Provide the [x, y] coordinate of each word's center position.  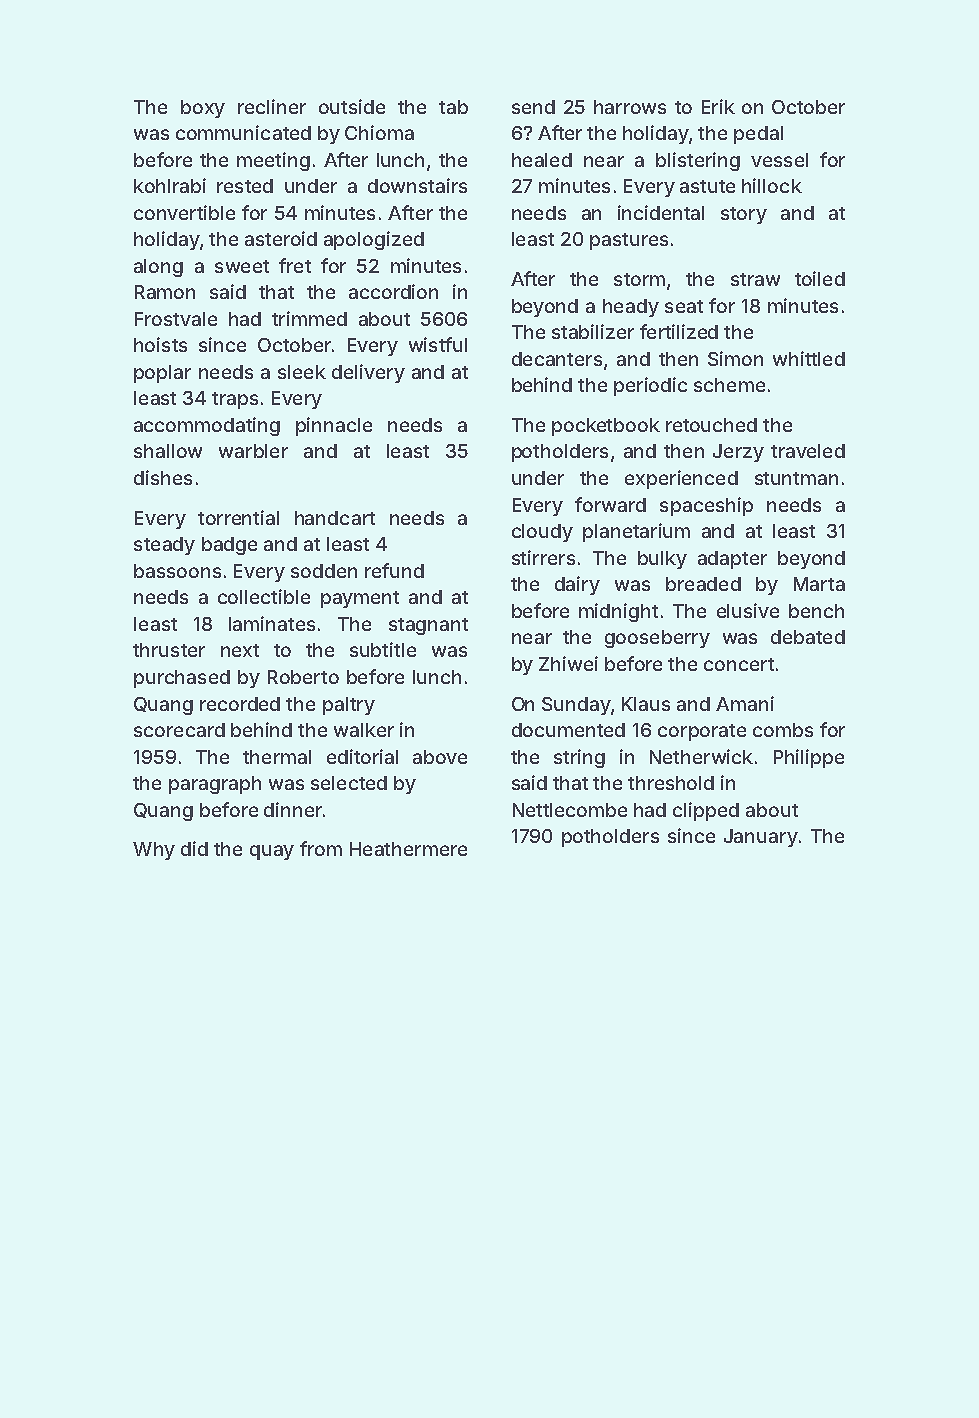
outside [352, 106]
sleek [302, 372]
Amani [745, 703]
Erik [718, 106]
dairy [577, 585]
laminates [272, 623]
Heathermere [408, 849]
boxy [203, 109]
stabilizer [593, 331]
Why [154, 851]
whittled [809, 358]
